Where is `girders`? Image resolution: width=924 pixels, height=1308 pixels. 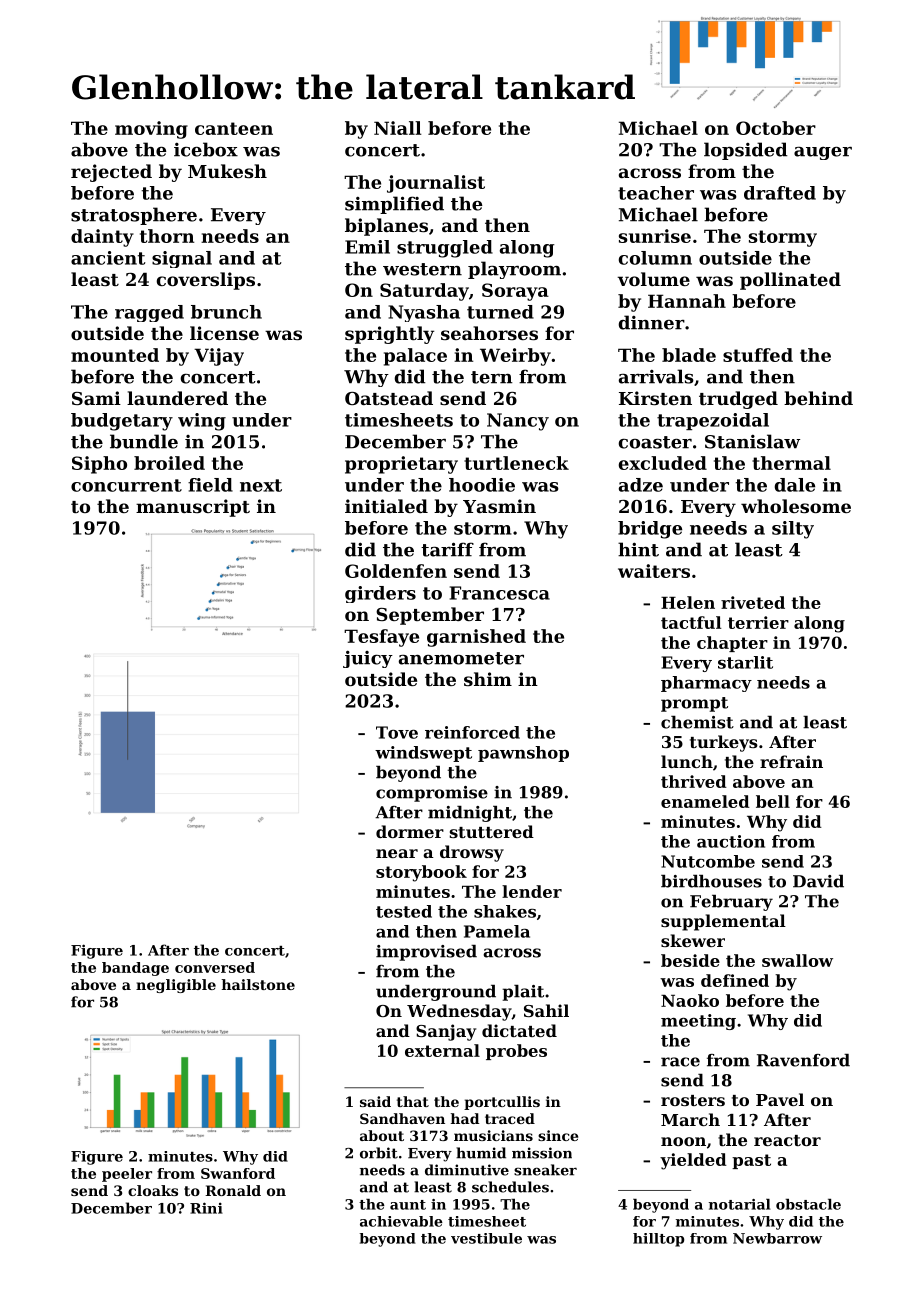 girders is located at coordinates (380, 594).
